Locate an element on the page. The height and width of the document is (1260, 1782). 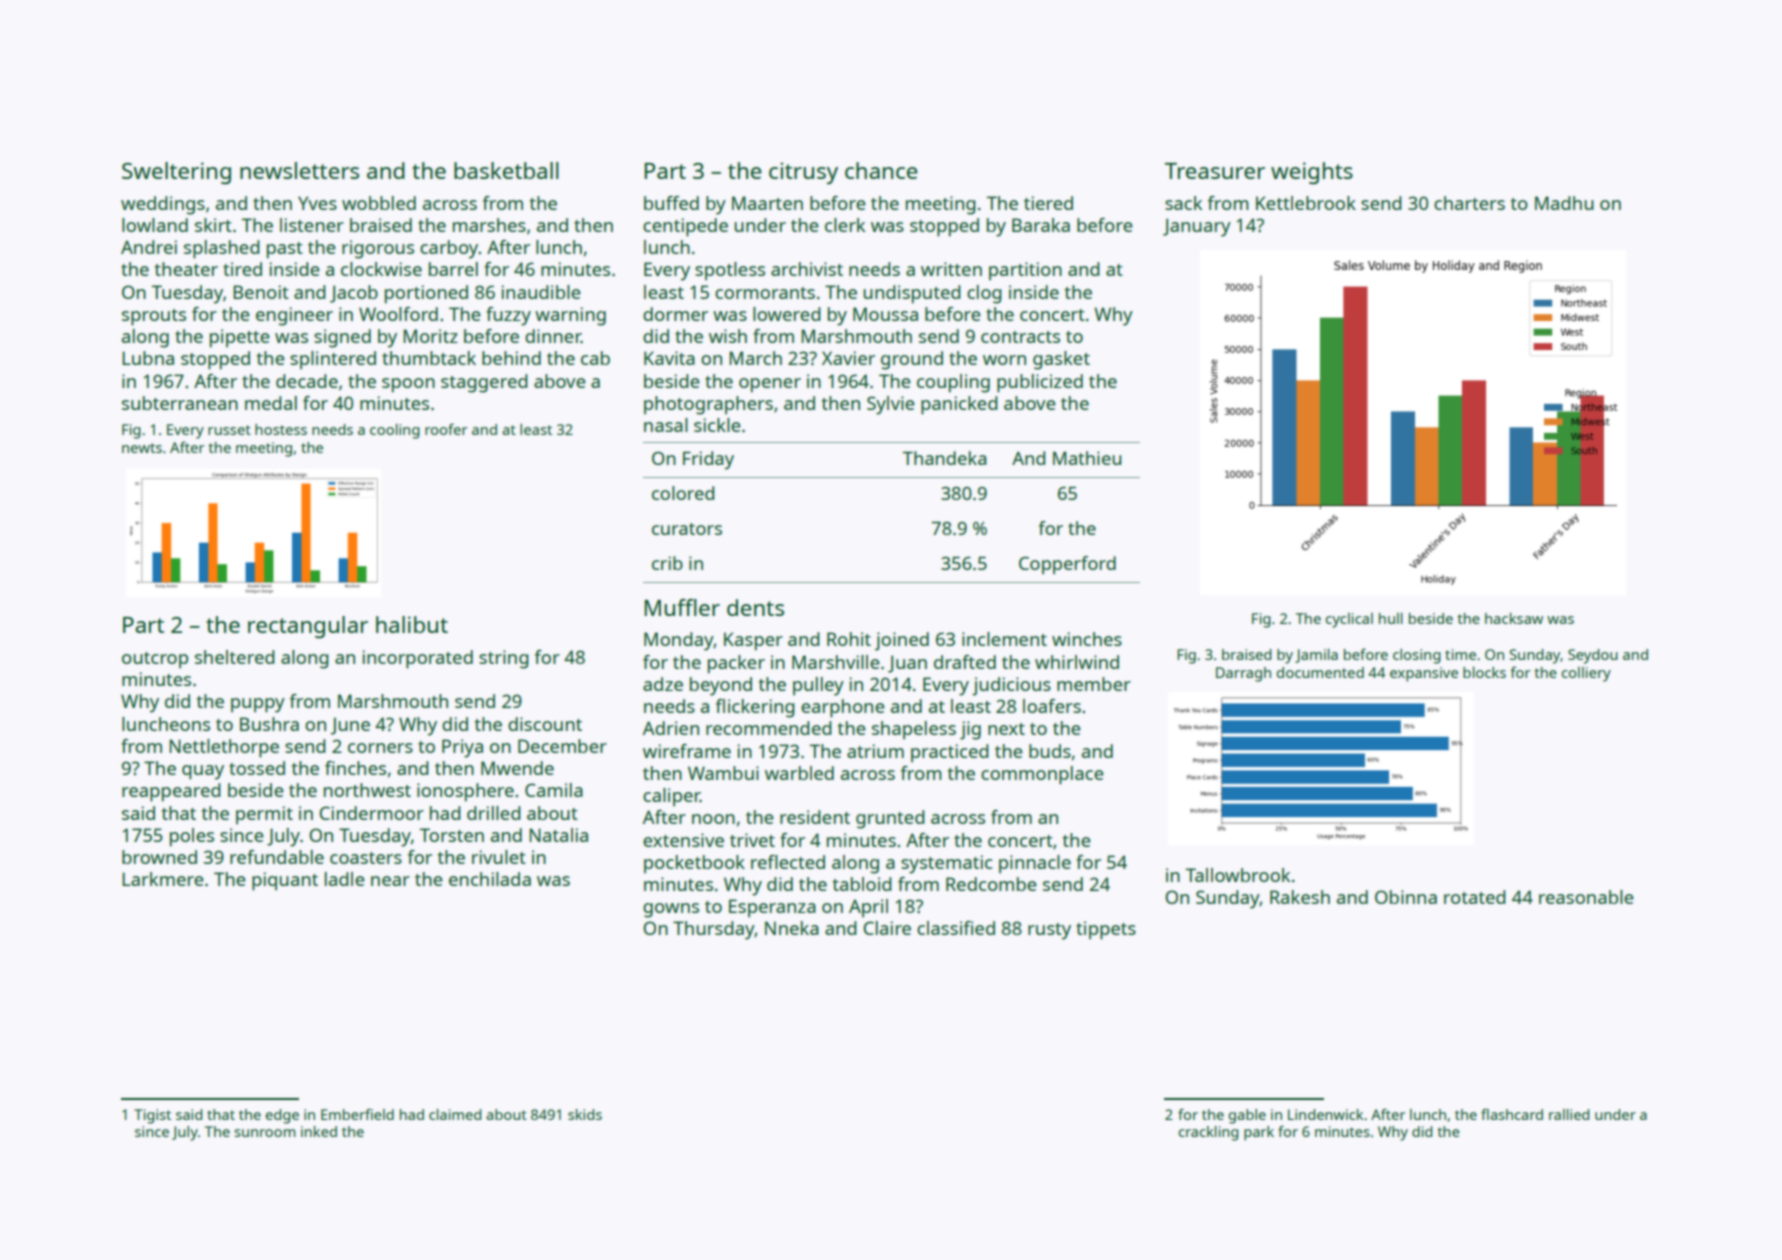
gasket is located at coordinates (1061, 360).
